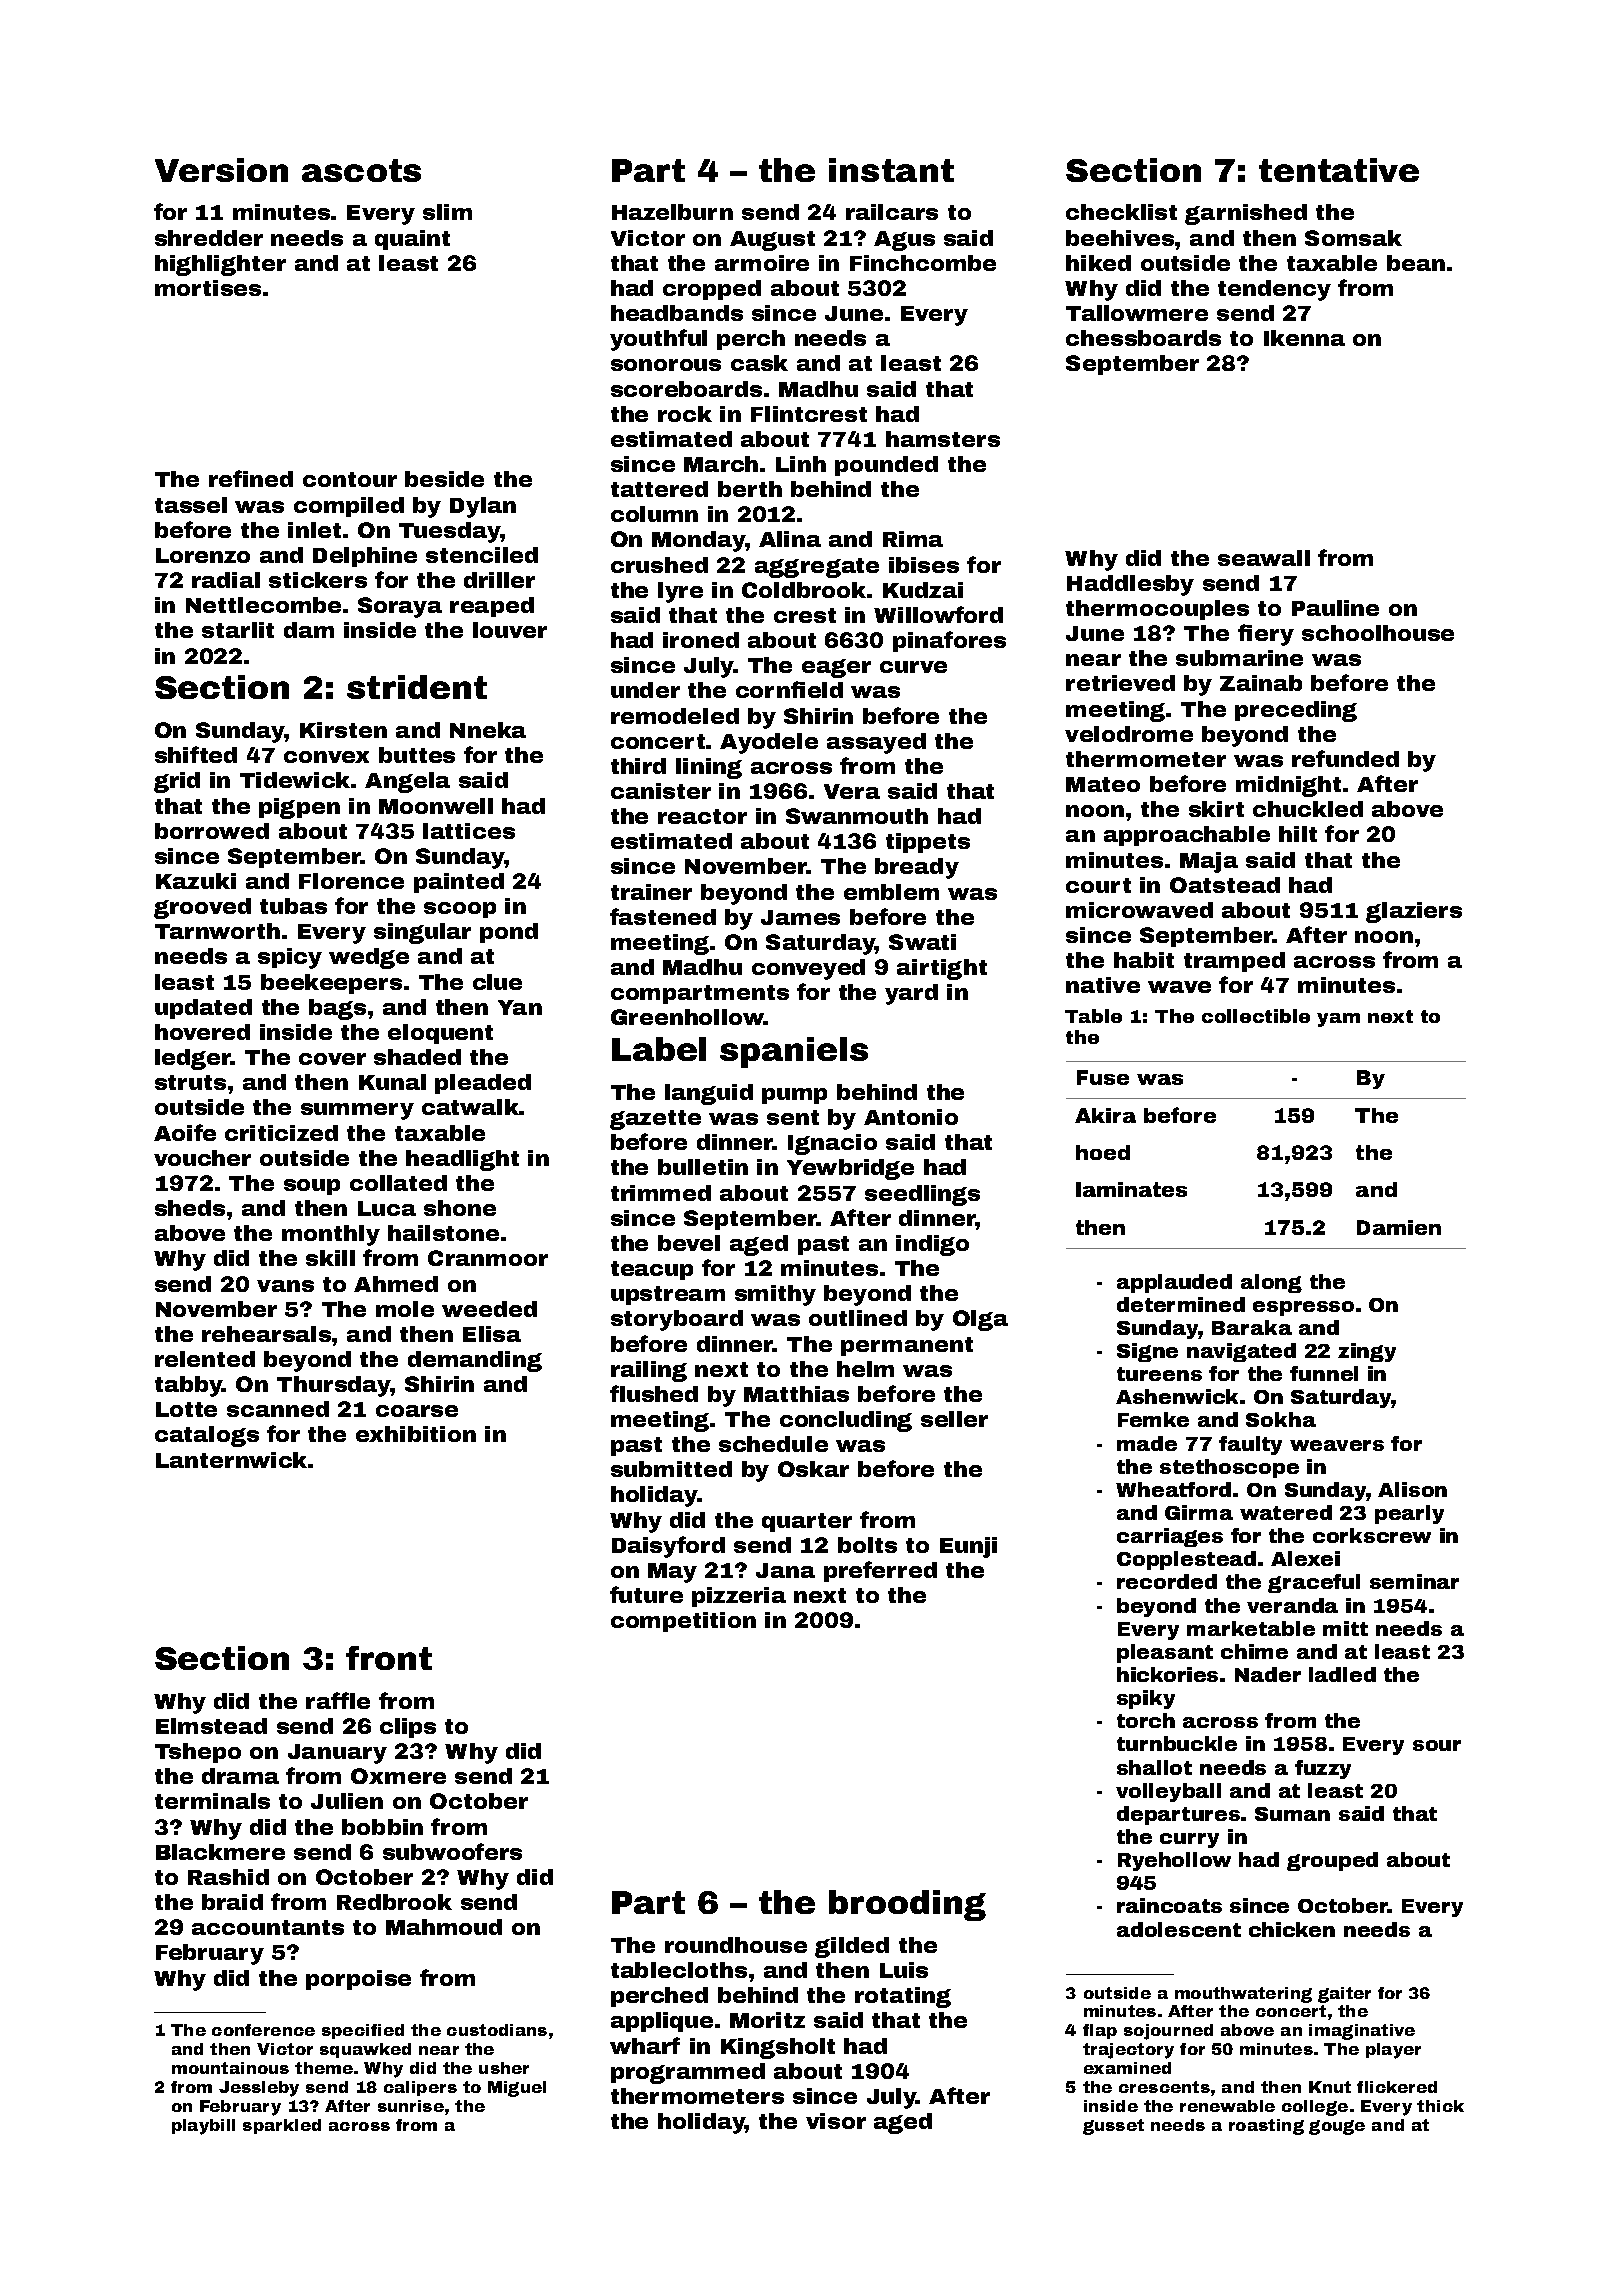  I want to click on crushed, so click(659, 565).
